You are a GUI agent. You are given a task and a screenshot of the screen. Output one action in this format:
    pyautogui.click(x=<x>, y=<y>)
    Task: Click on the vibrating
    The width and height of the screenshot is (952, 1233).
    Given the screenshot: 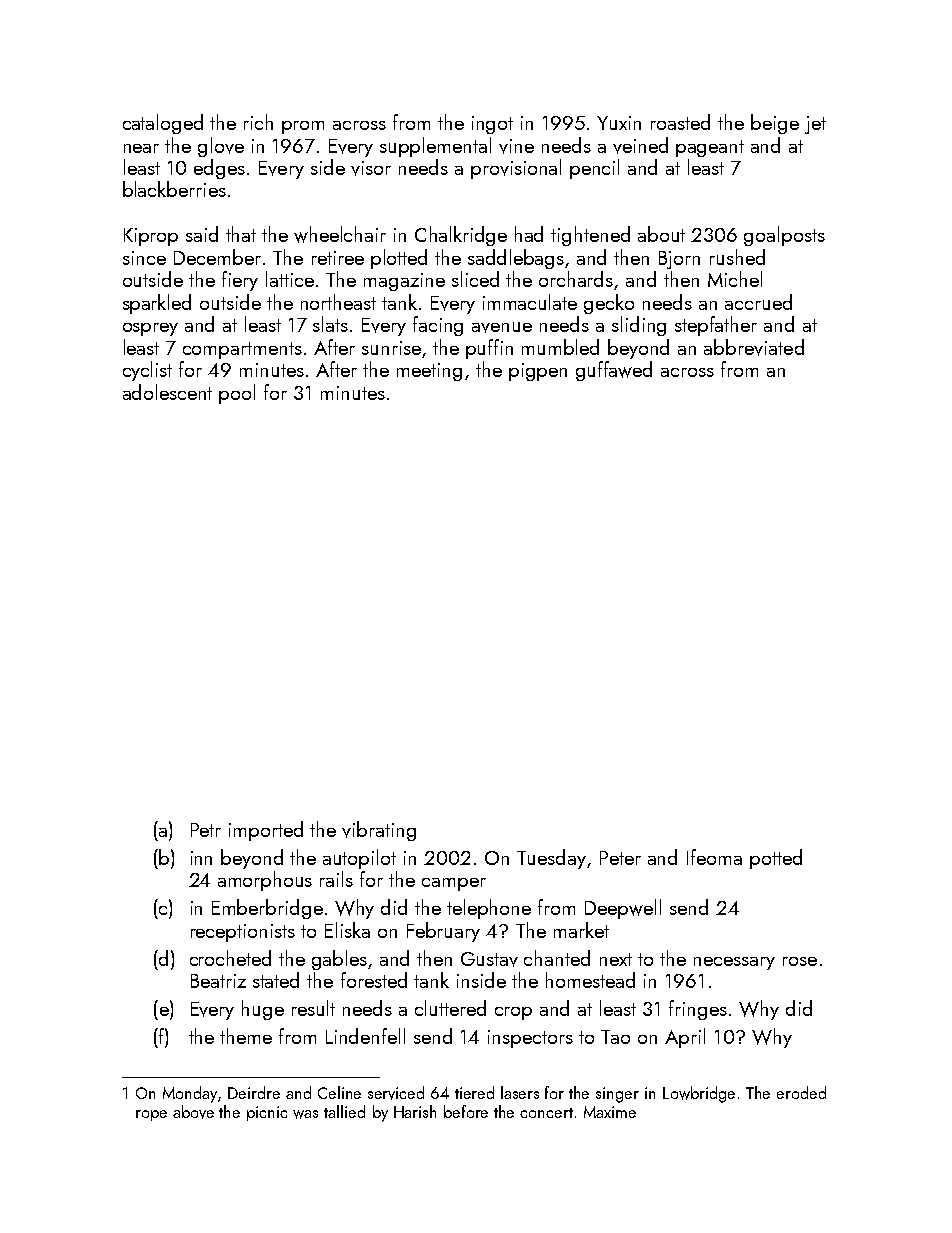 What is the action you would take?
    pyautogui.click(x=379, y=831)
